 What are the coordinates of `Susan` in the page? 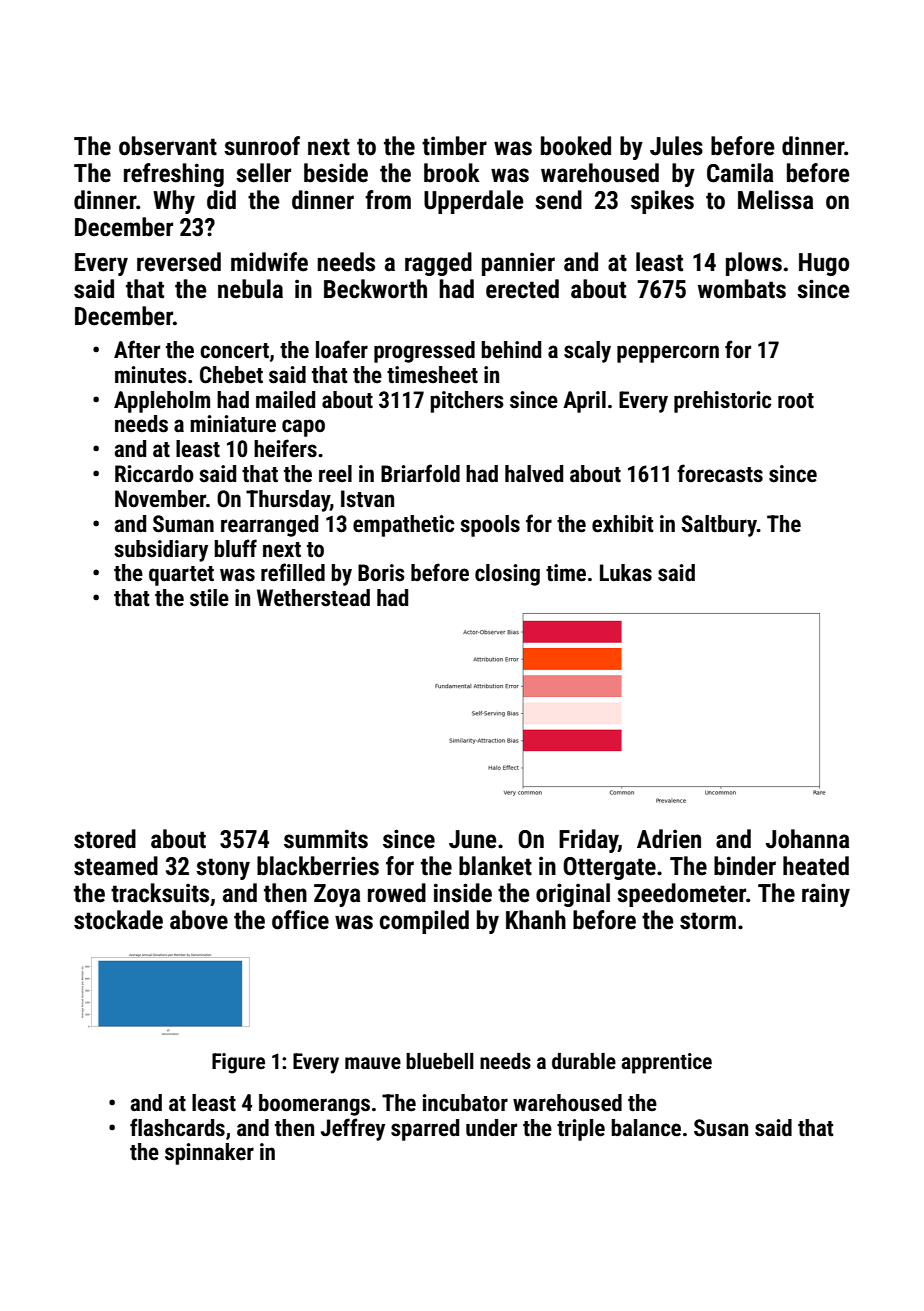 It's located at (721, 1128).
